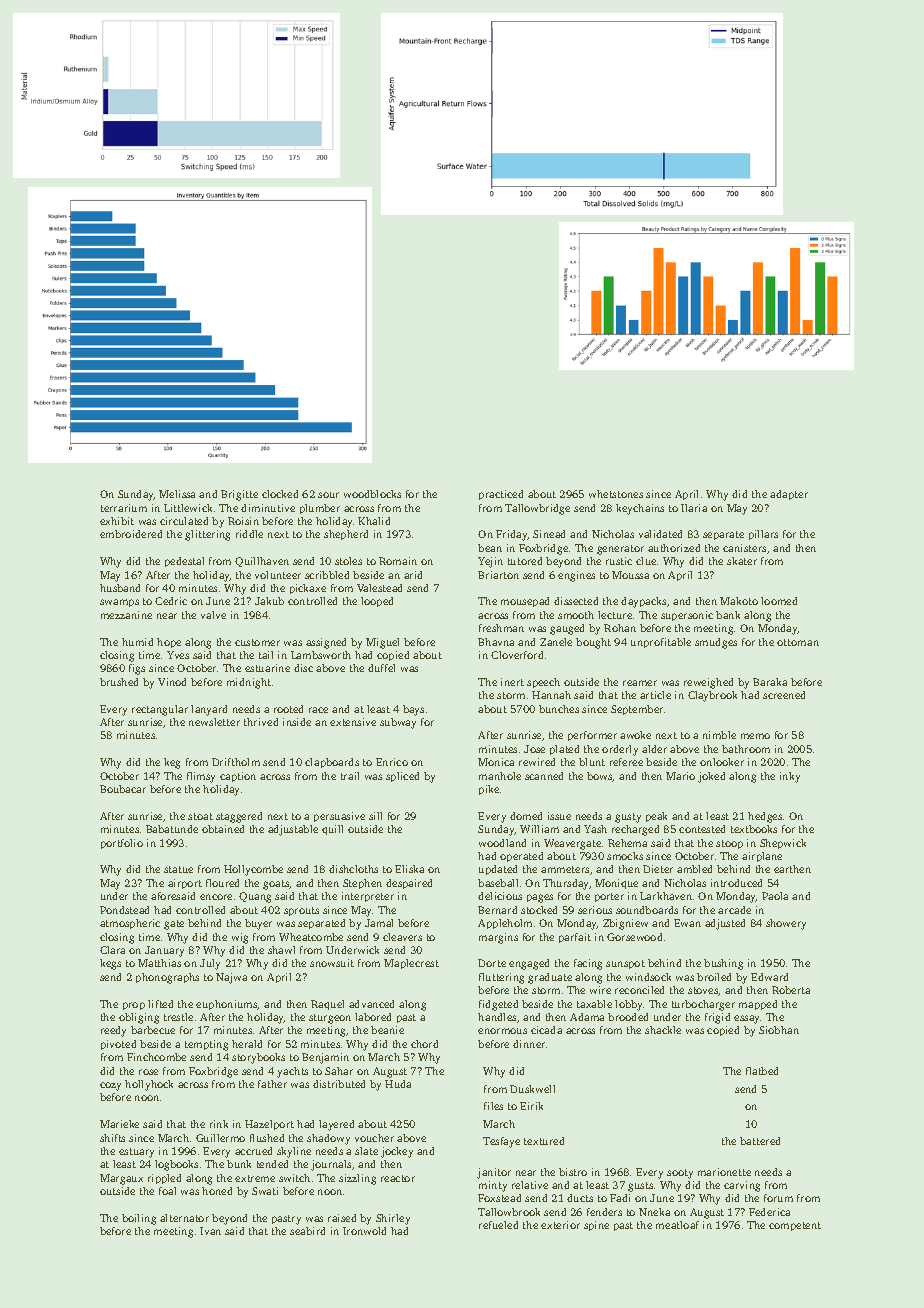 The height and width of the page is (1308, 924). Describe the element at coordinates (798, 642) in the page. I see `ottoman` at that location.
